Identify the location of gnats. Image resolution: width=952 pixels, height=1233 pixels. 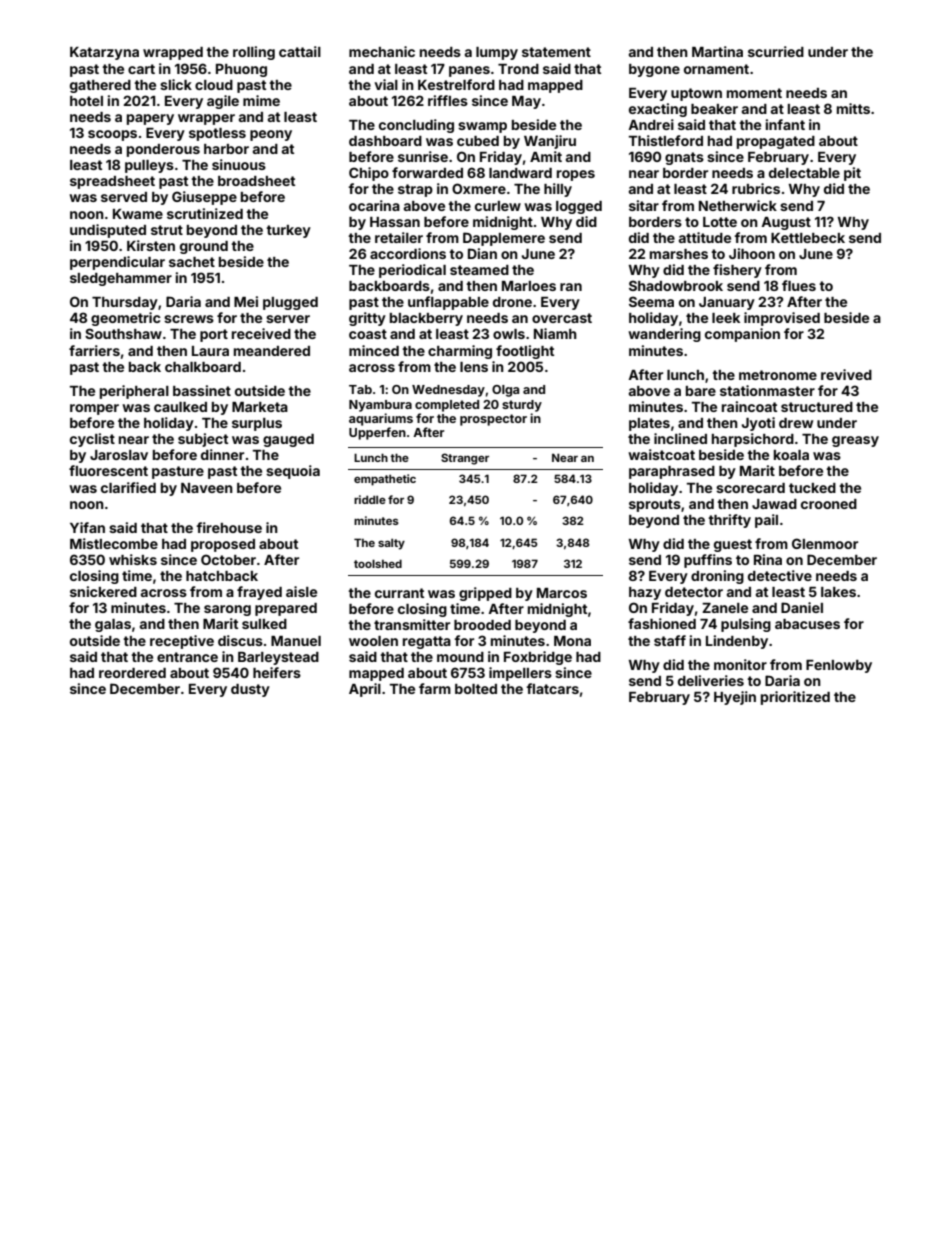
(684, 158).
